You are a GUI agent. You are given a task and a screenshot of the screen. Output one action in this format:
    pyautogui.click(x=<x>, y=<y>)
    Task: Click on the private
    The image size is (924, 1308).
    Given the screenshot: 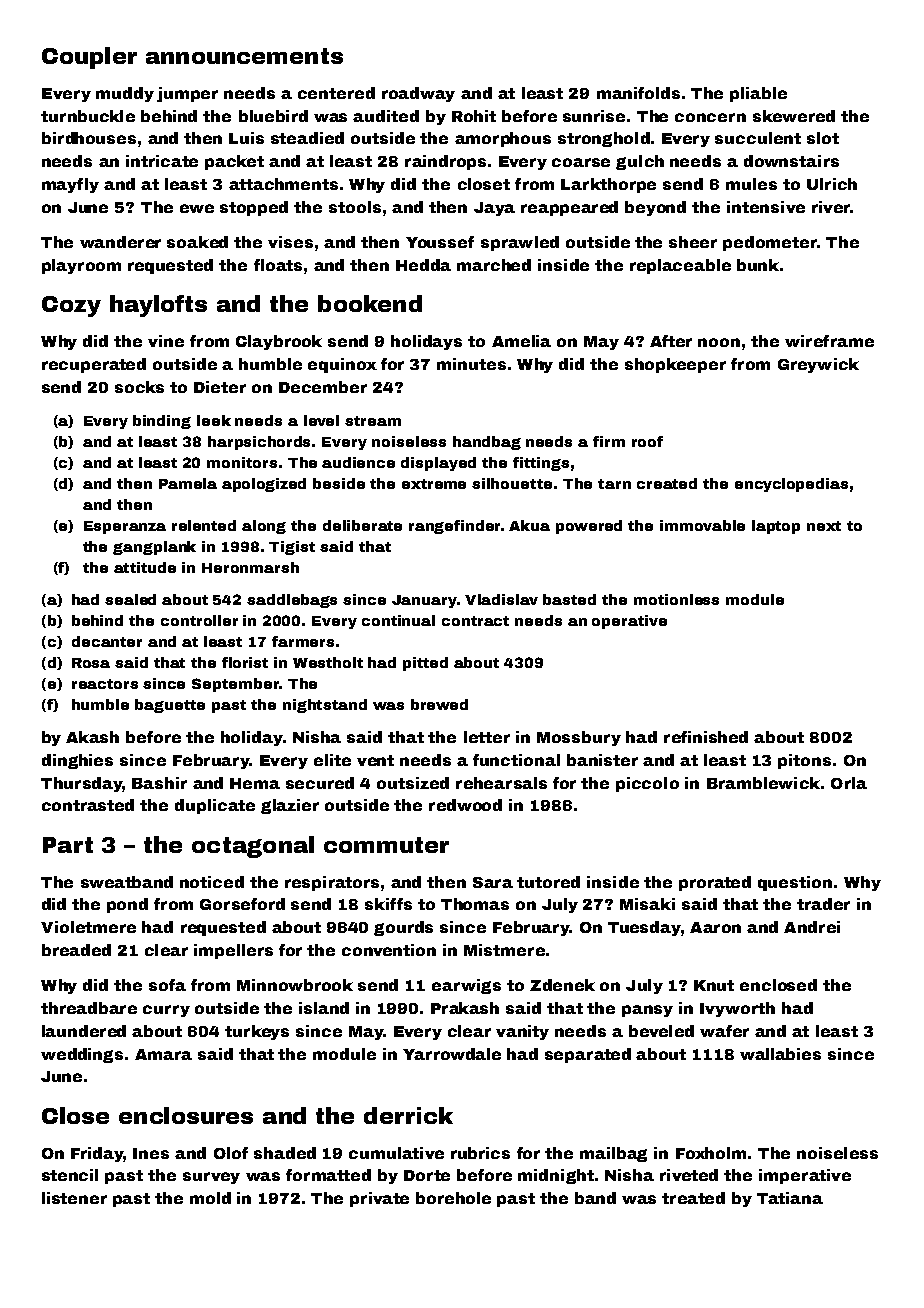 What is the action you would take?
    pyautogui.click(x=379, y=1199)
